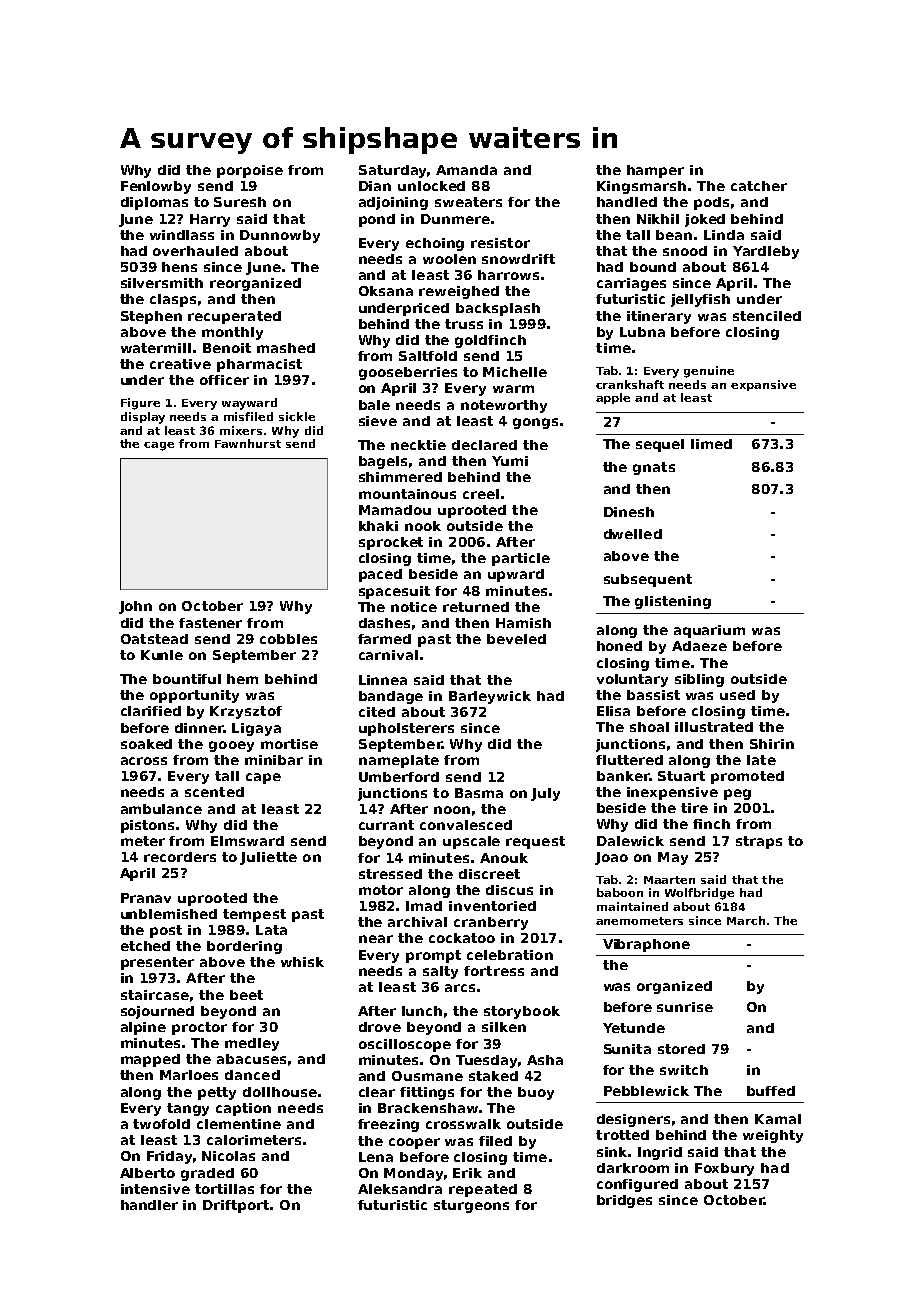 This page has height=1308, width=924. Describe the element at coordinates (518, 259) in the page. I see `snowdrift` at that location.
